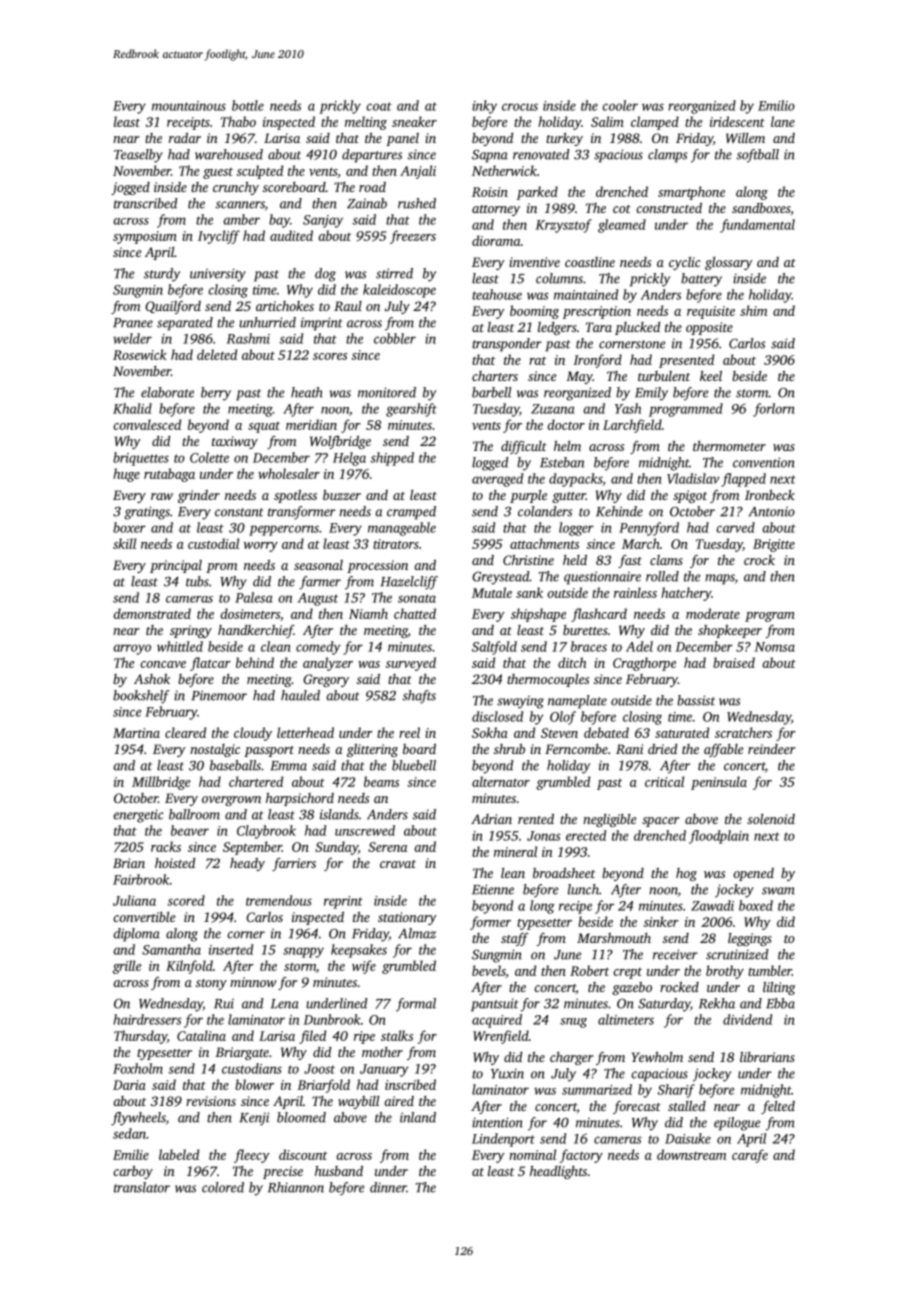 The height and width of the screenshot is (1316, 908). I want to click on mountainous, so click(189, 106).
